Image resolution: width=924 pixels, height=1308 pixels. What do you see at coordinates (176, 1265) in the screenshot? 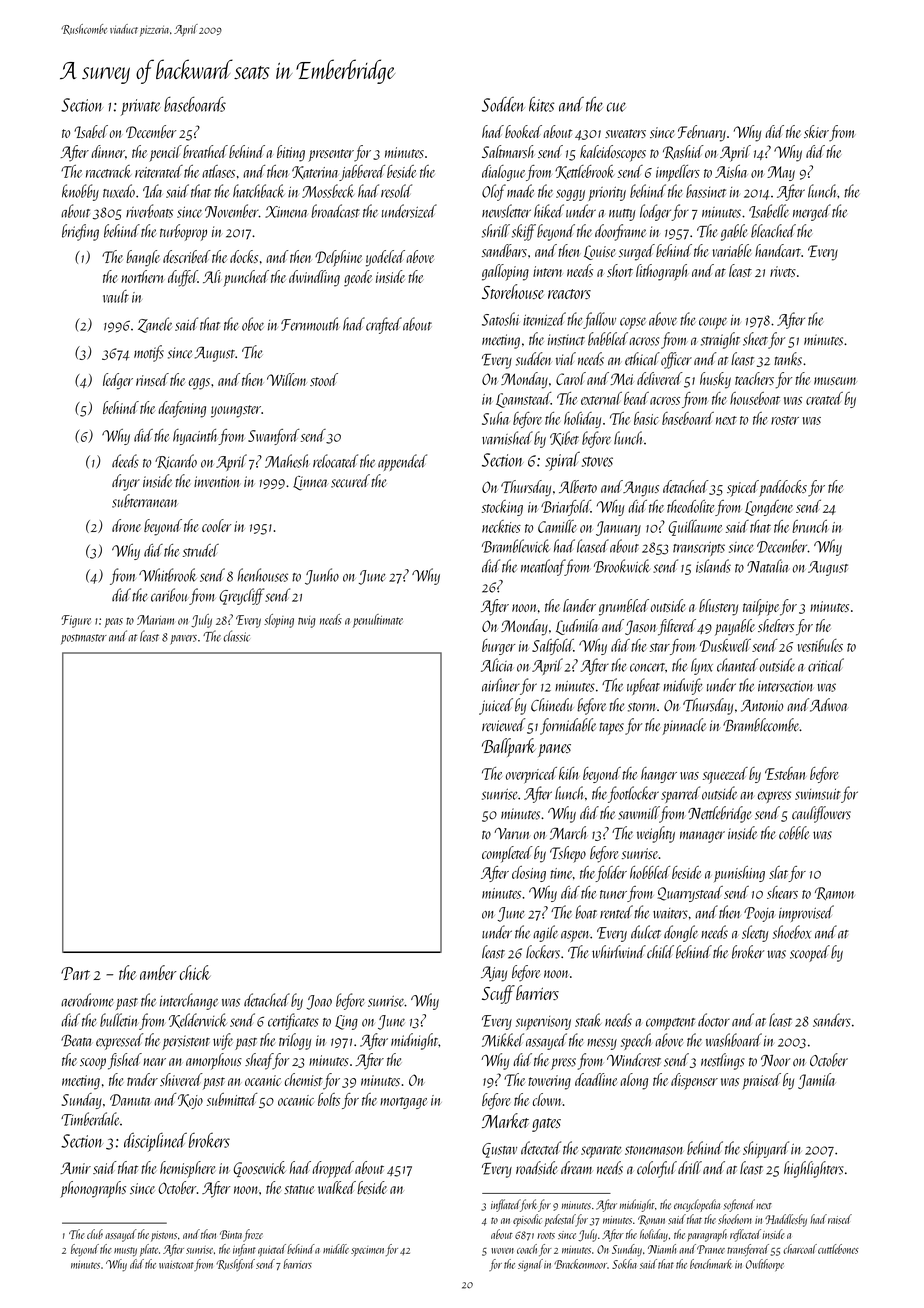
I see `waistcoat` at bounding box center [176, 1265].
